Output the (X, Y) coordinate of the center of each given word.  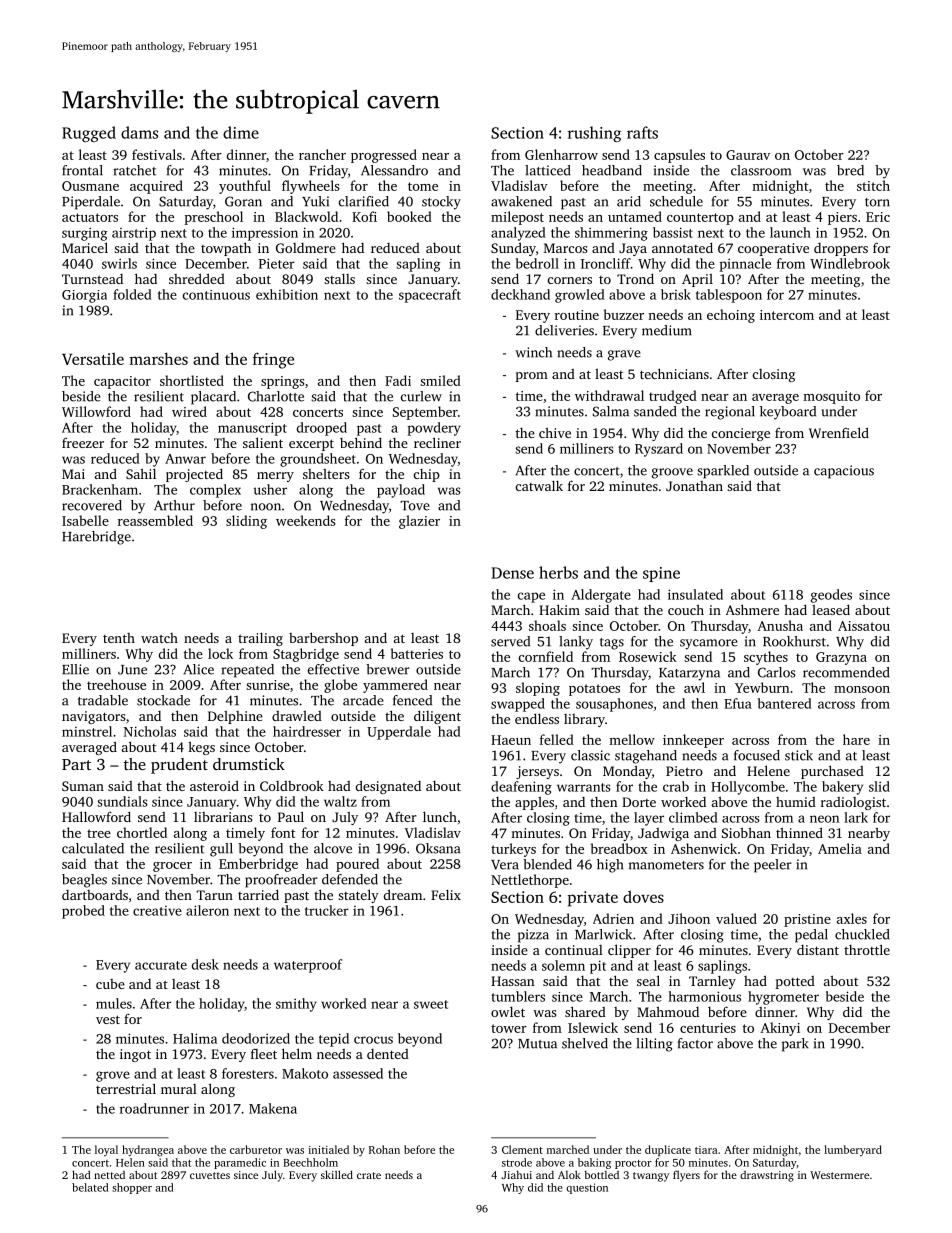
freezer (83, 443)
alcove (333, 848)
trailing (260, 639)
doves (643, 897)
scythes (766, 658)
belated (90, 1187)
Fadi (398, 380)
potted (795, 982)
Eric (878, 217)
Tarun (214, 895)
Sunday (513, 249)
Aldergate (601, 596)
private (593, 899)
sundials (122, 801)
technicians (674, 373)
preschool (213, 218)
